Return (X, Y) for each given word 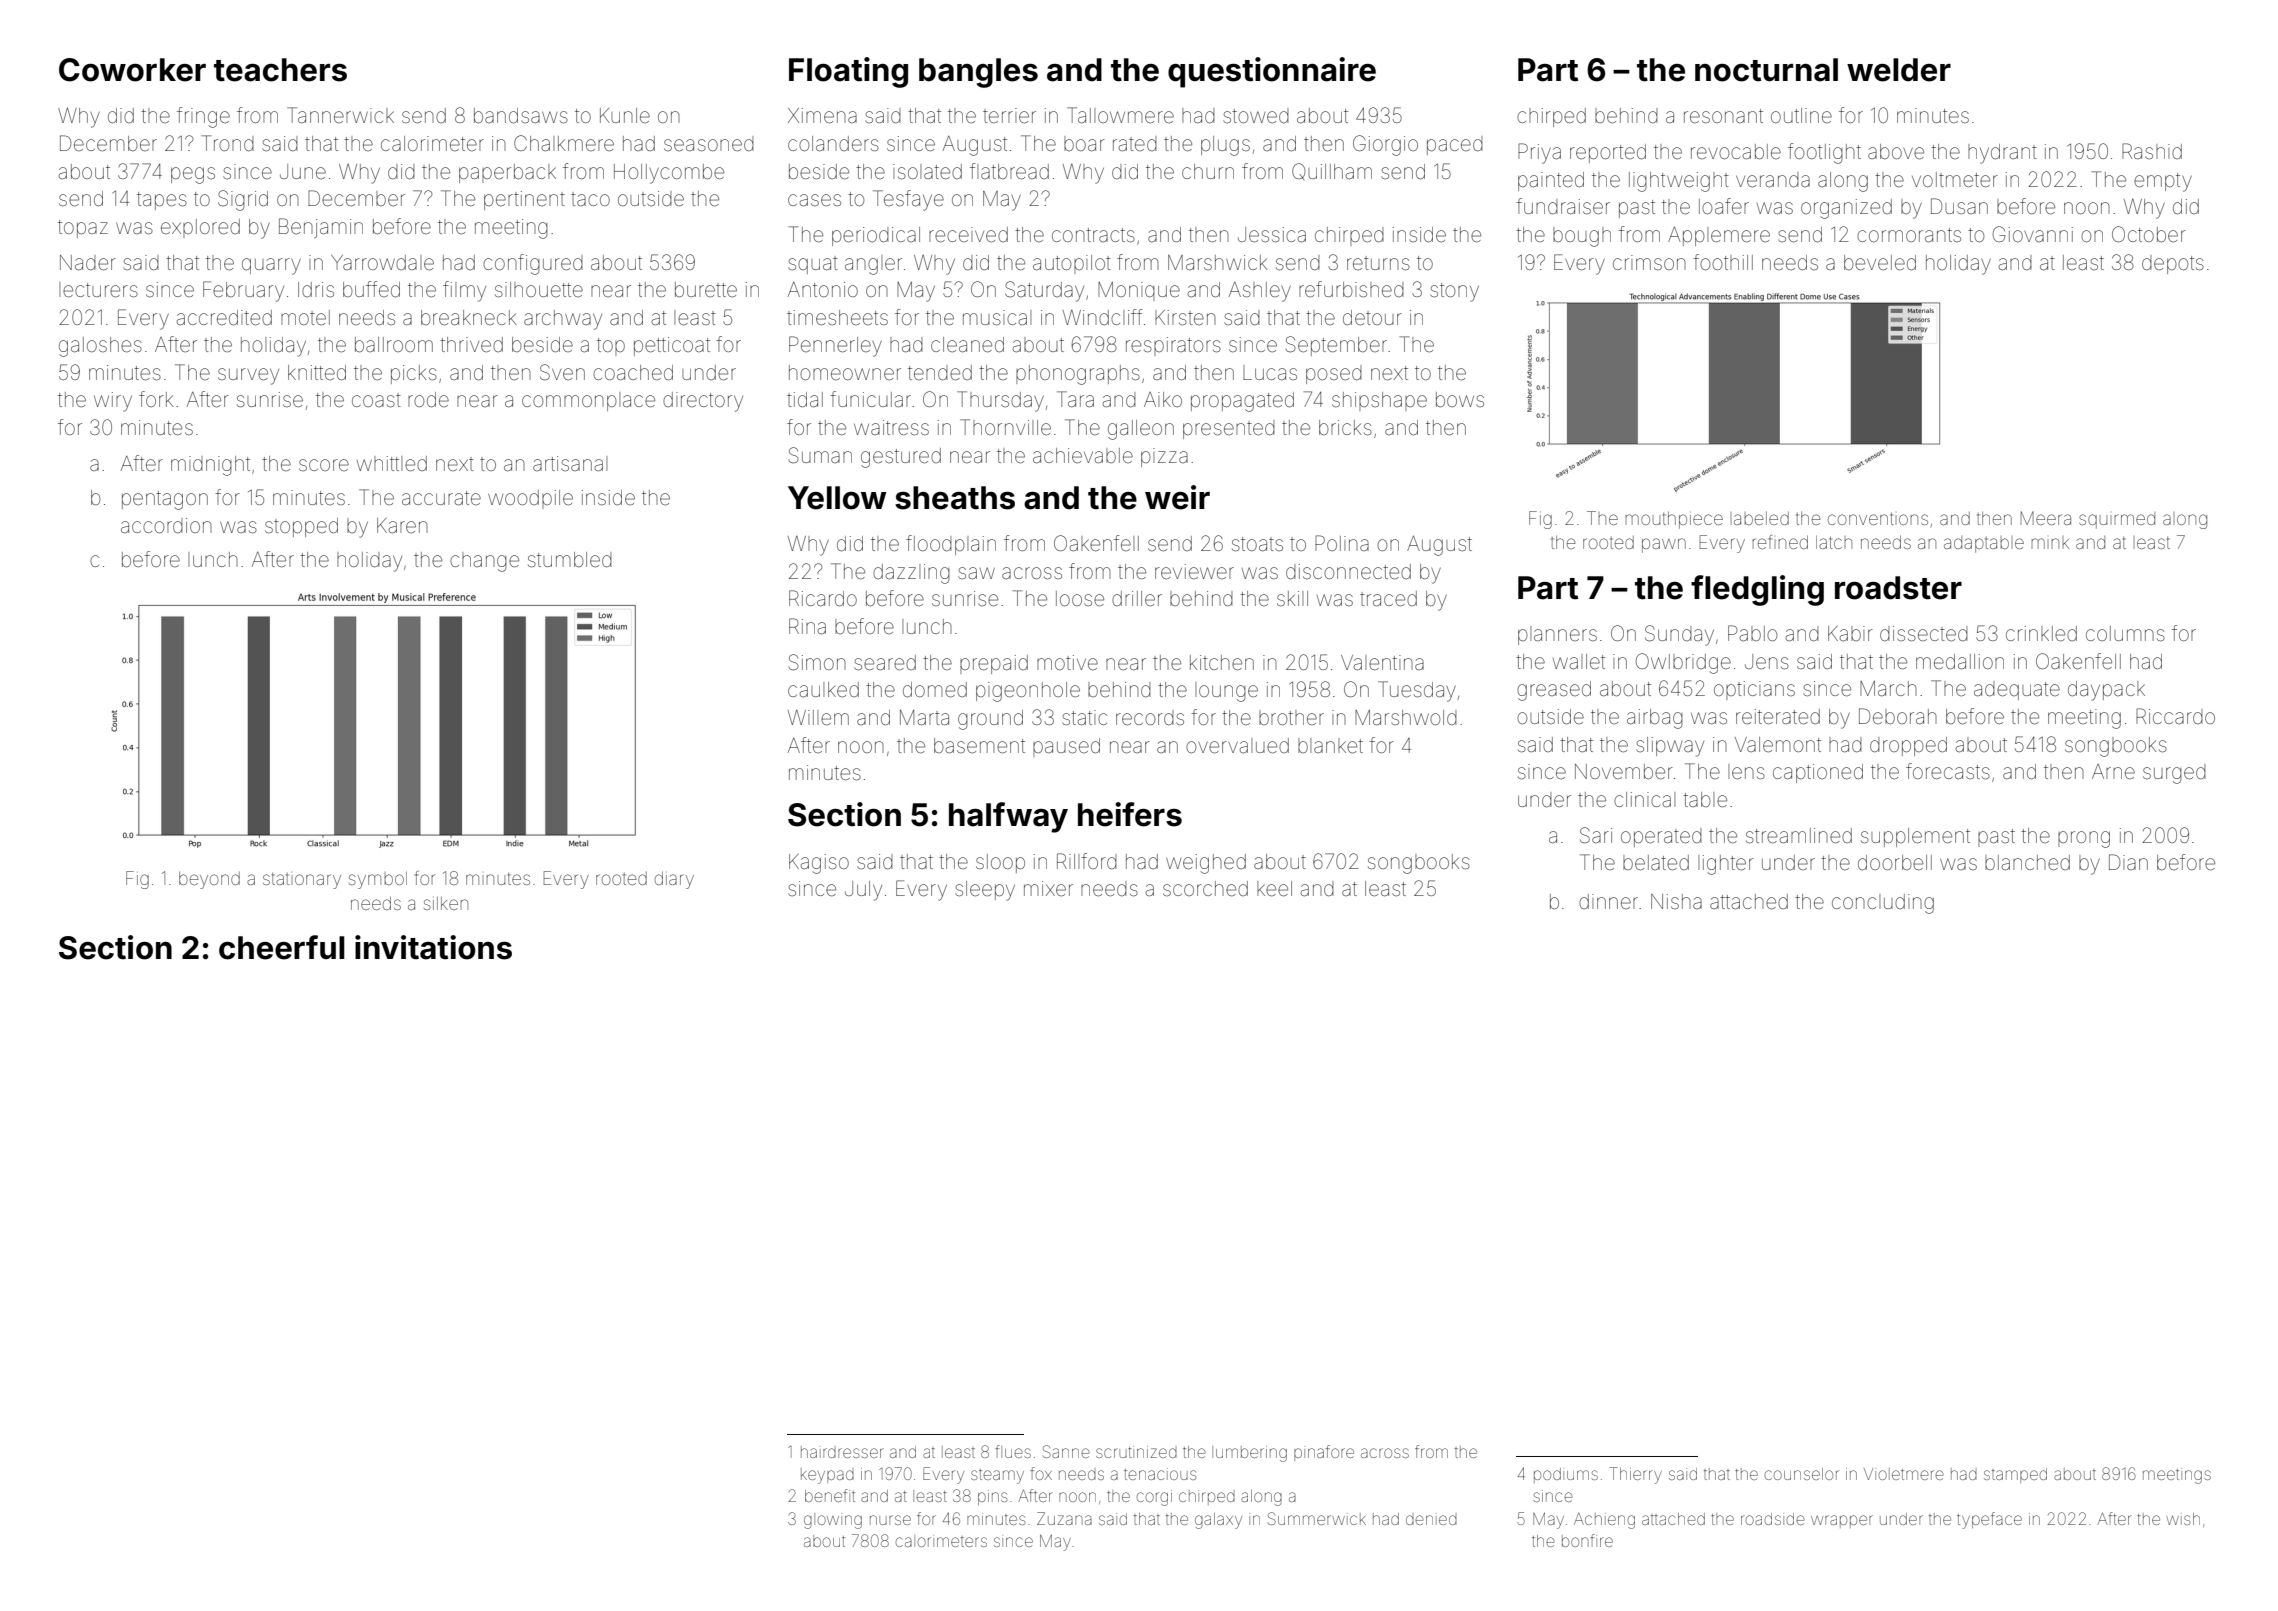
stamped (2015, 1475)
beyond (209, 880)
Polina (1342, 543)
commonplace (588, 401)
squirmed (2117, 520)
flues (1013, 1451)
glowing (833, 1521)
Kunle (625, 115)
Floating (848, 72)
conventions (1878, 518)
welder (1899, 70)
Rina (807, 626)
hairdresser (842, 1452)
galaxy (1218, 1521)
